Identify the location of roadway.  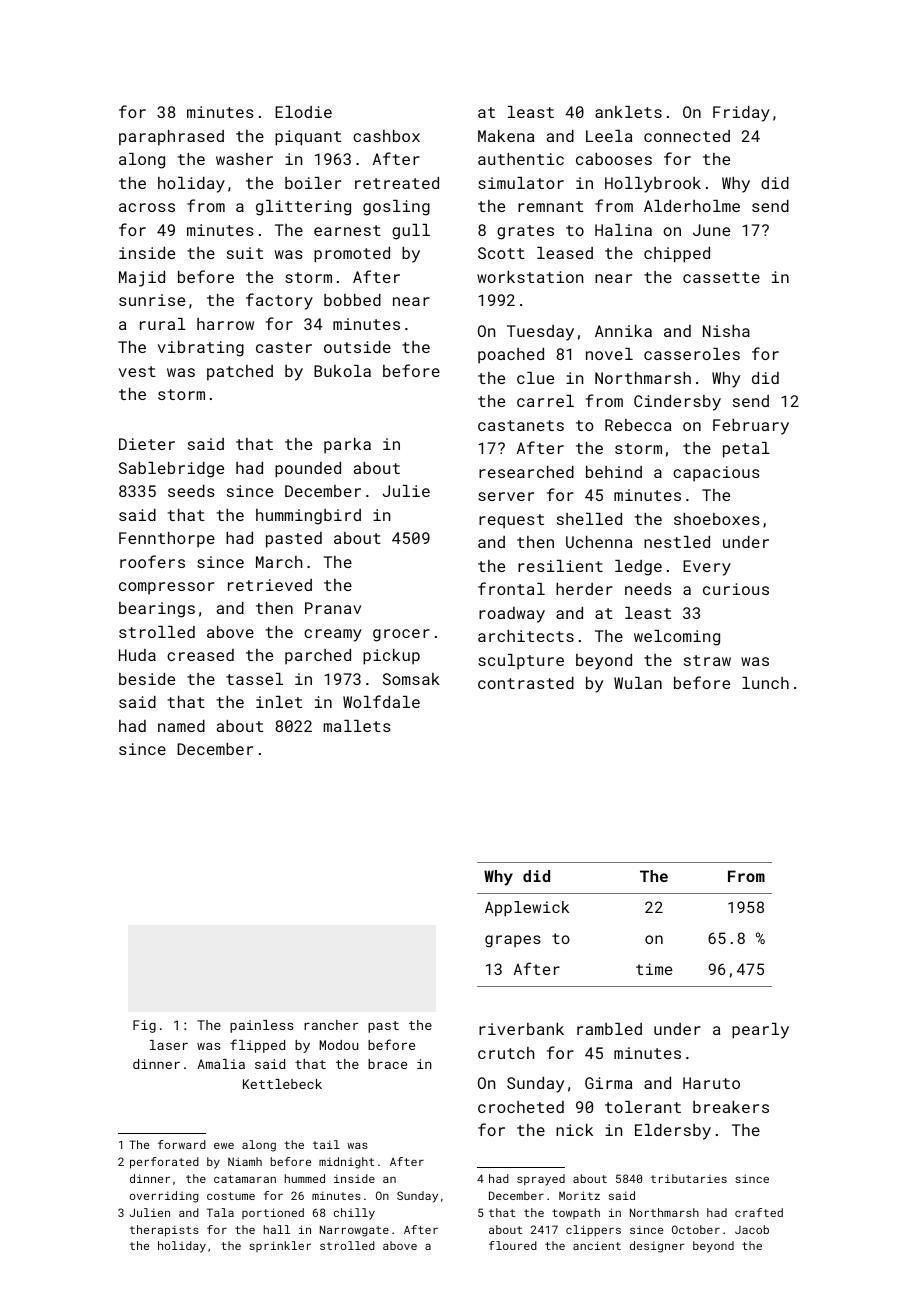
(512, 615).
